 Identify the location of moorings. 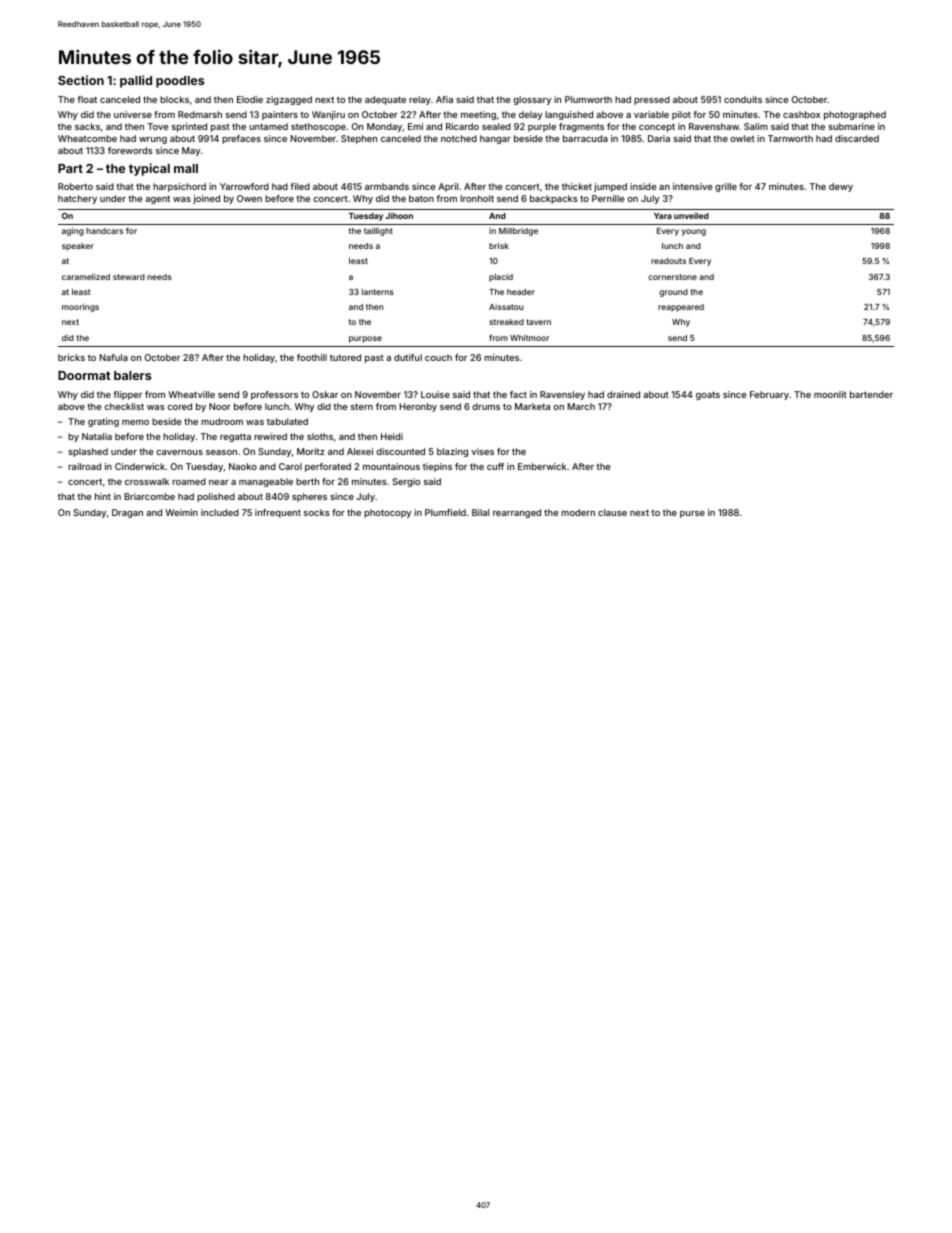
(80, 307).
